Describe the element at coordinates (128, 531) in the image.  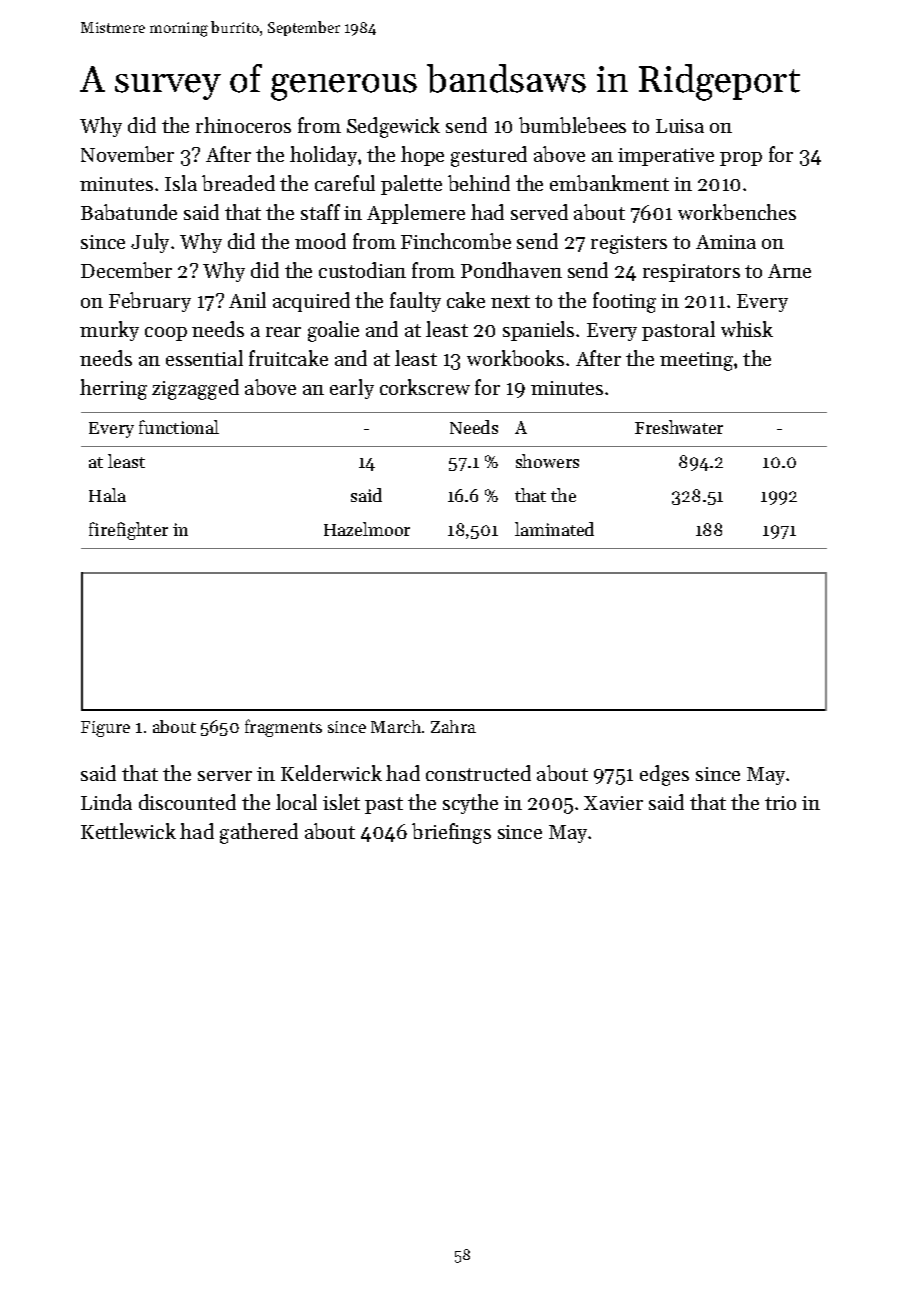
I see `firefighter` at that location.
